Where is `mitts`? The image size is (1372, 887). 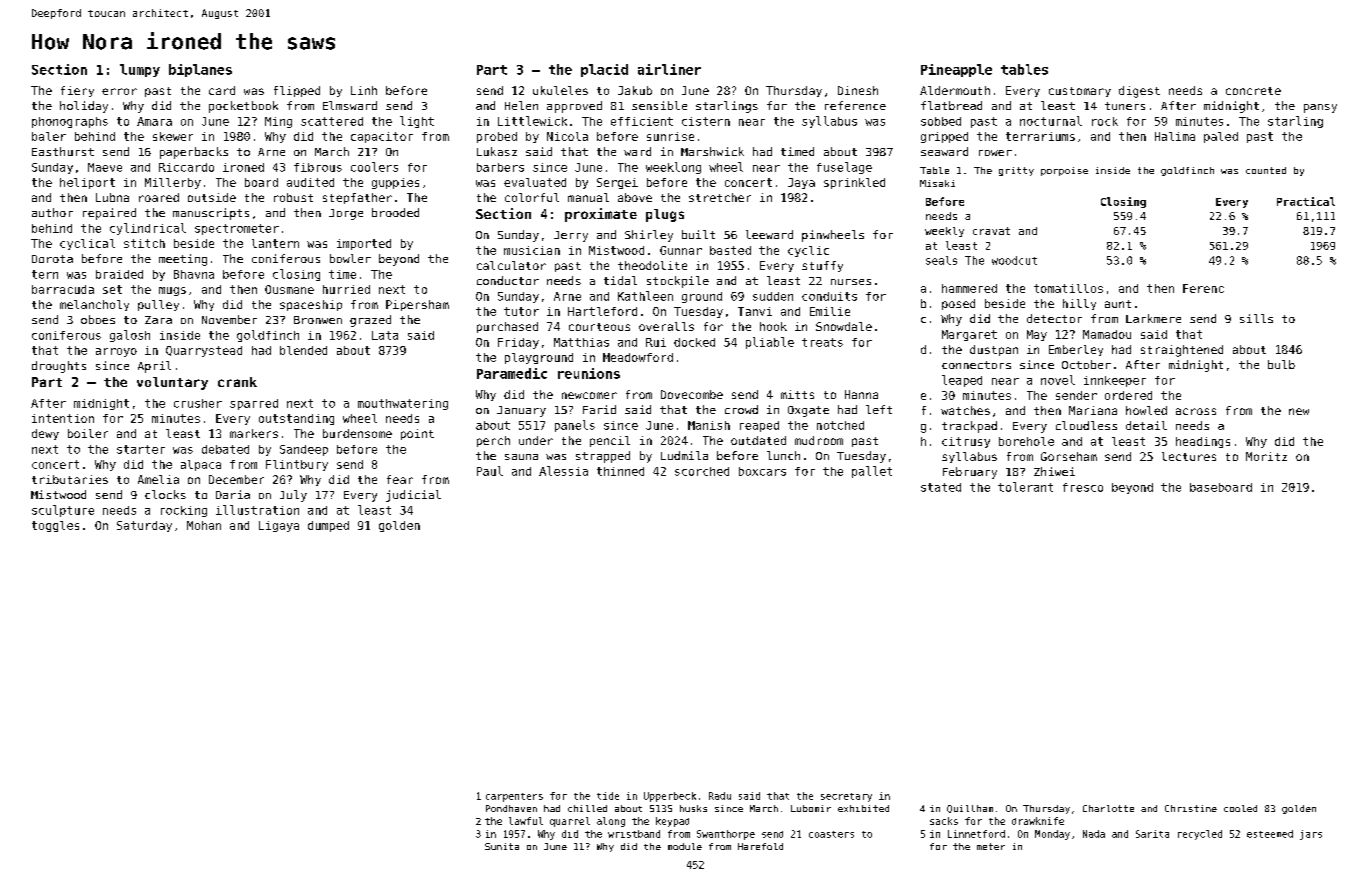 mitts is located at coordinates (797, 394).
